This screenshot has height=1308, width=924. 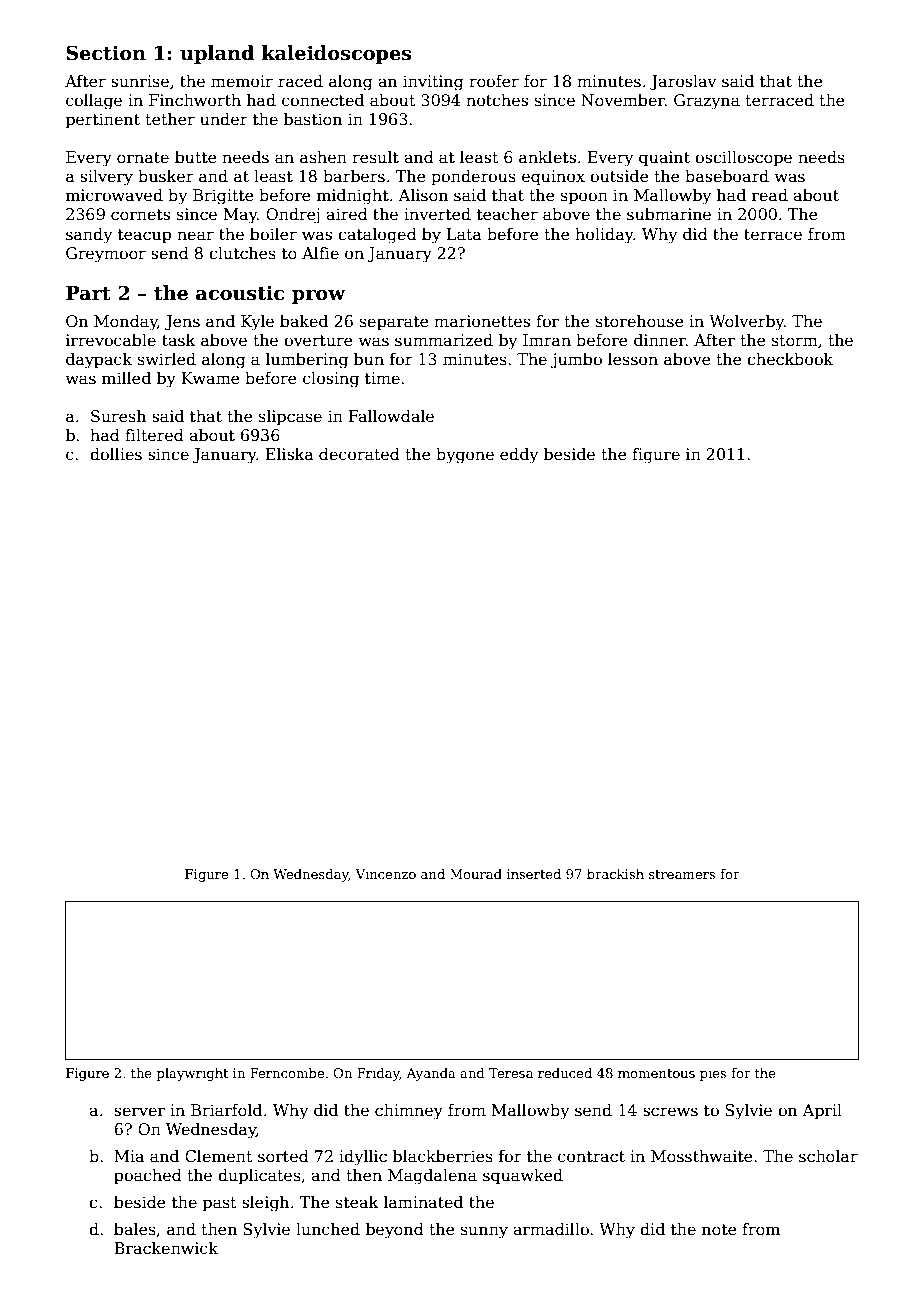 I want to click on submarine, so click(x=669, y=214).
